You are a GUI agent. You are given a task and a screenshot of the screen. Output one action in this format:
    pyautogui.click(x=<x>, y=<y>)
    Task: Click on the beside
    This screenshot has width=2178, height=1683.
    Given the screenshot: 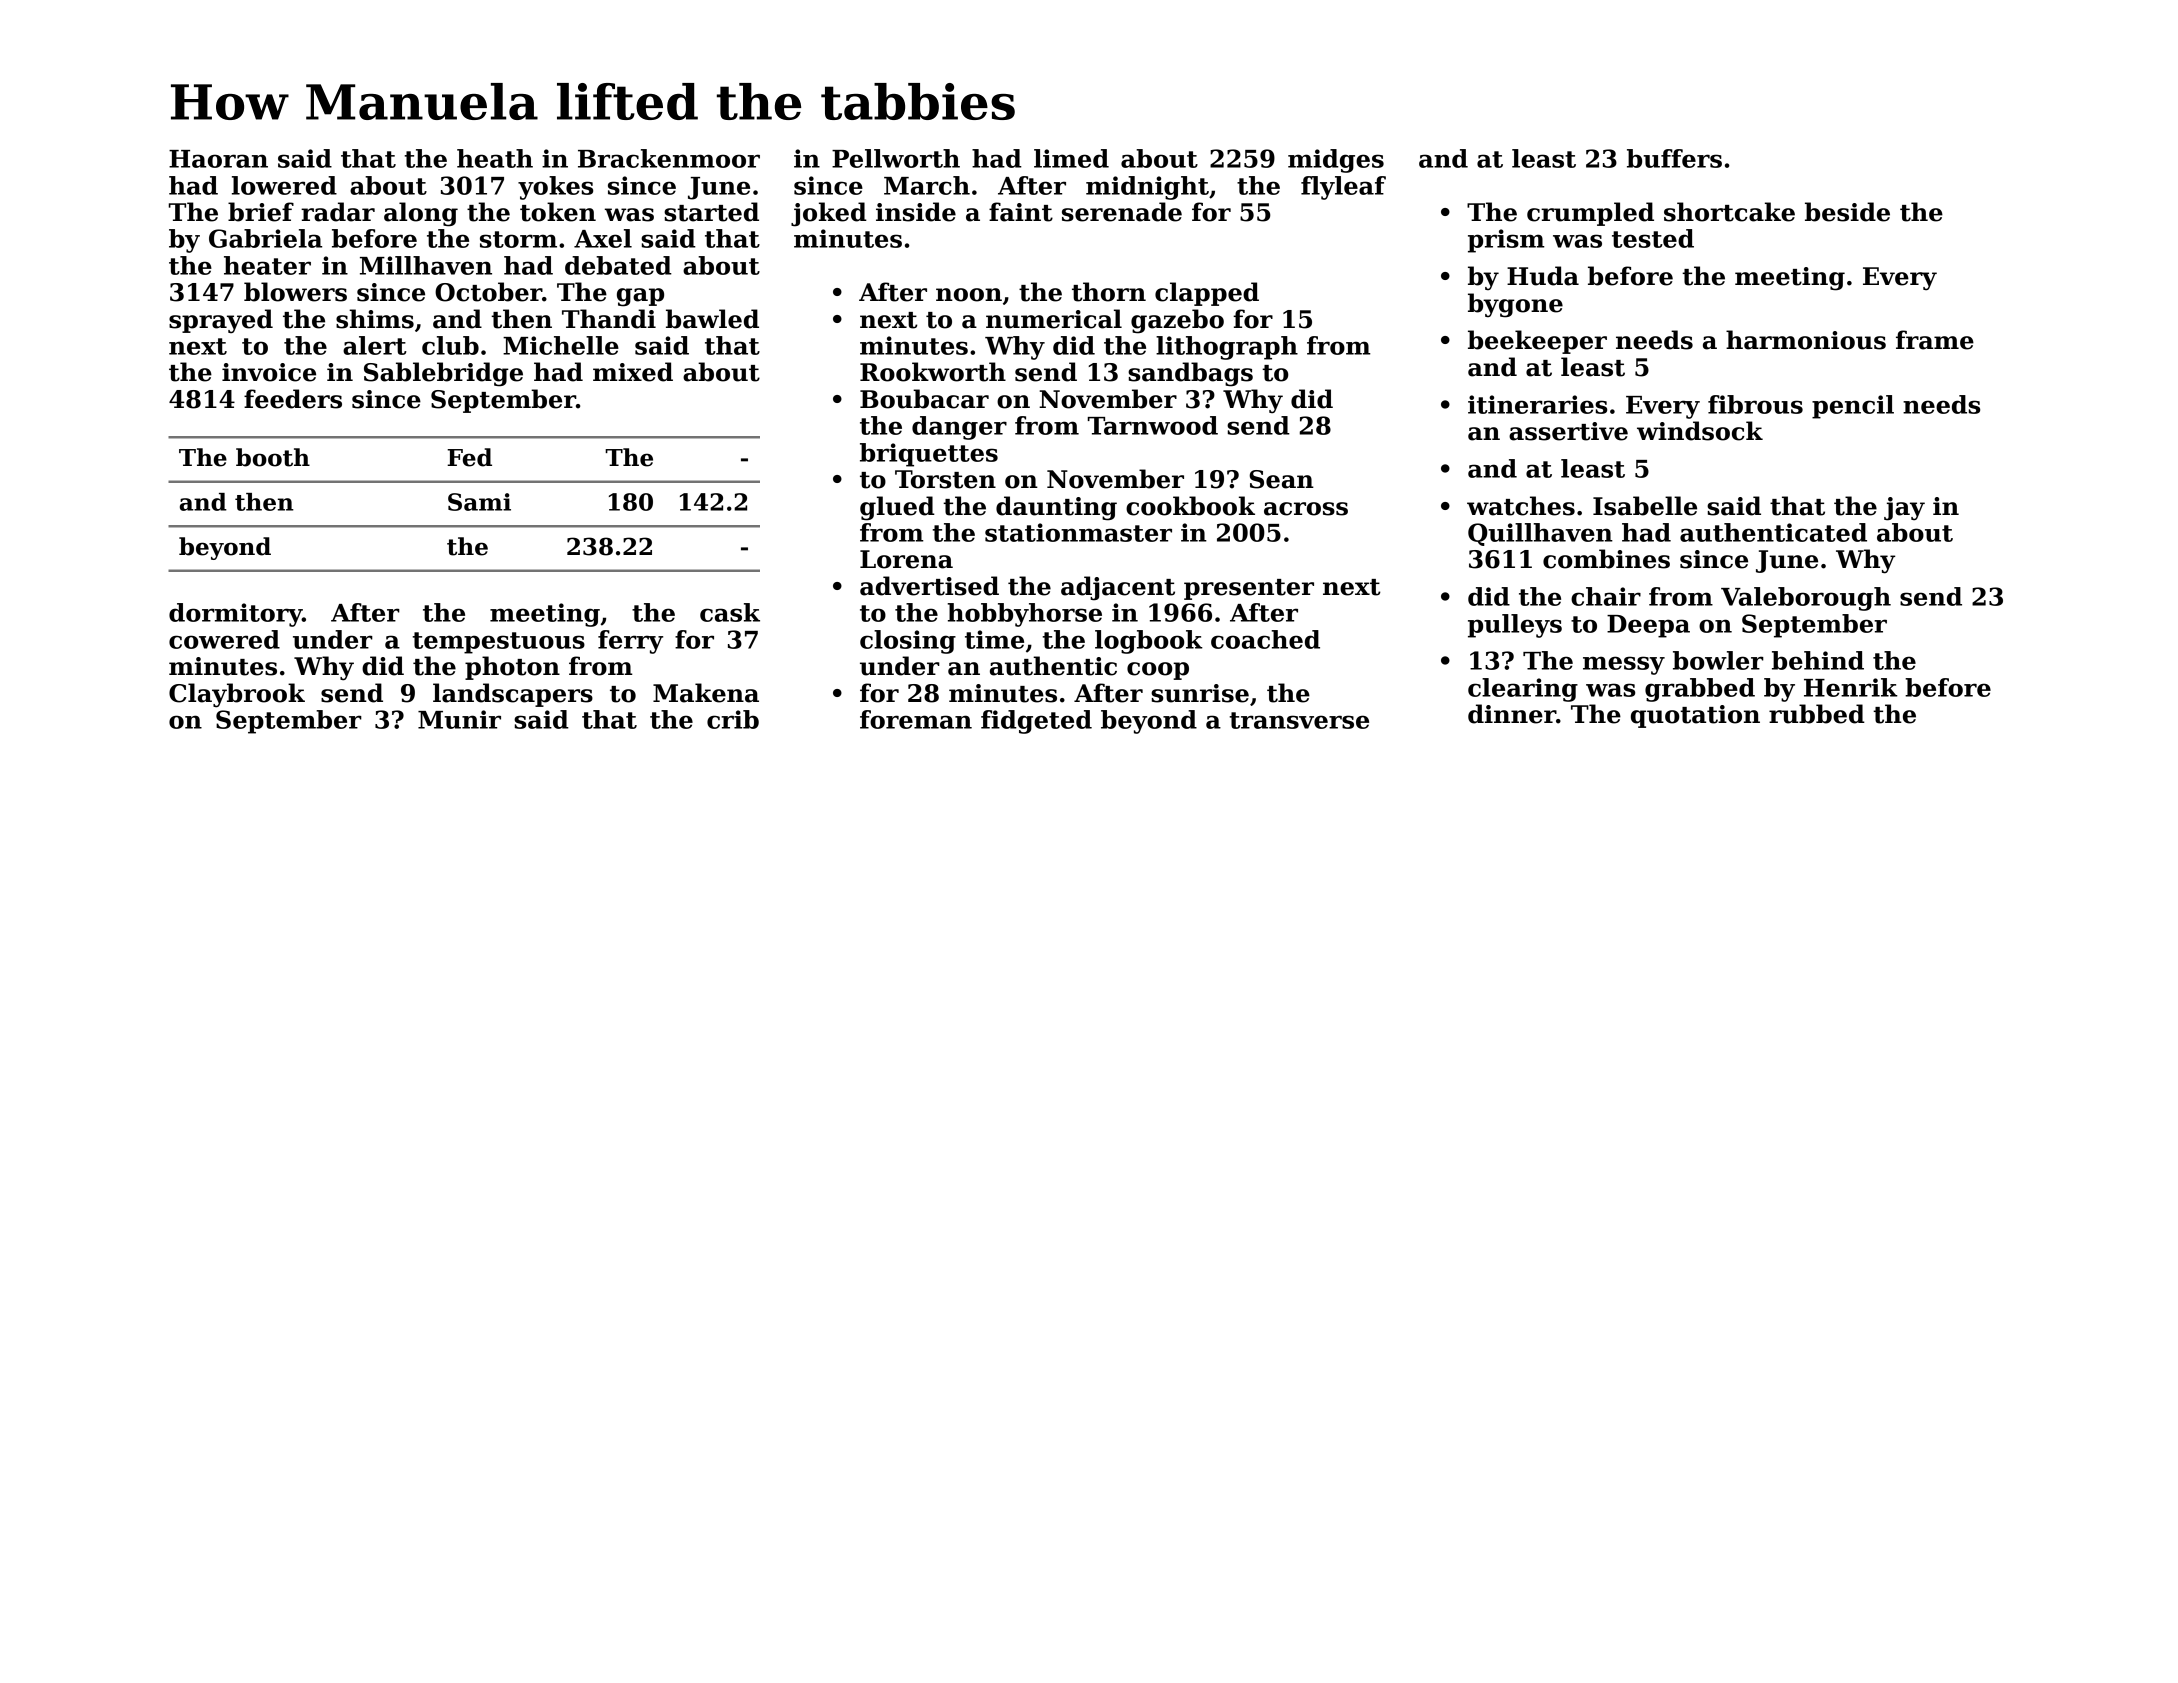 What is the action you would take?
    pyautogui.click(x=1847, y=212)
